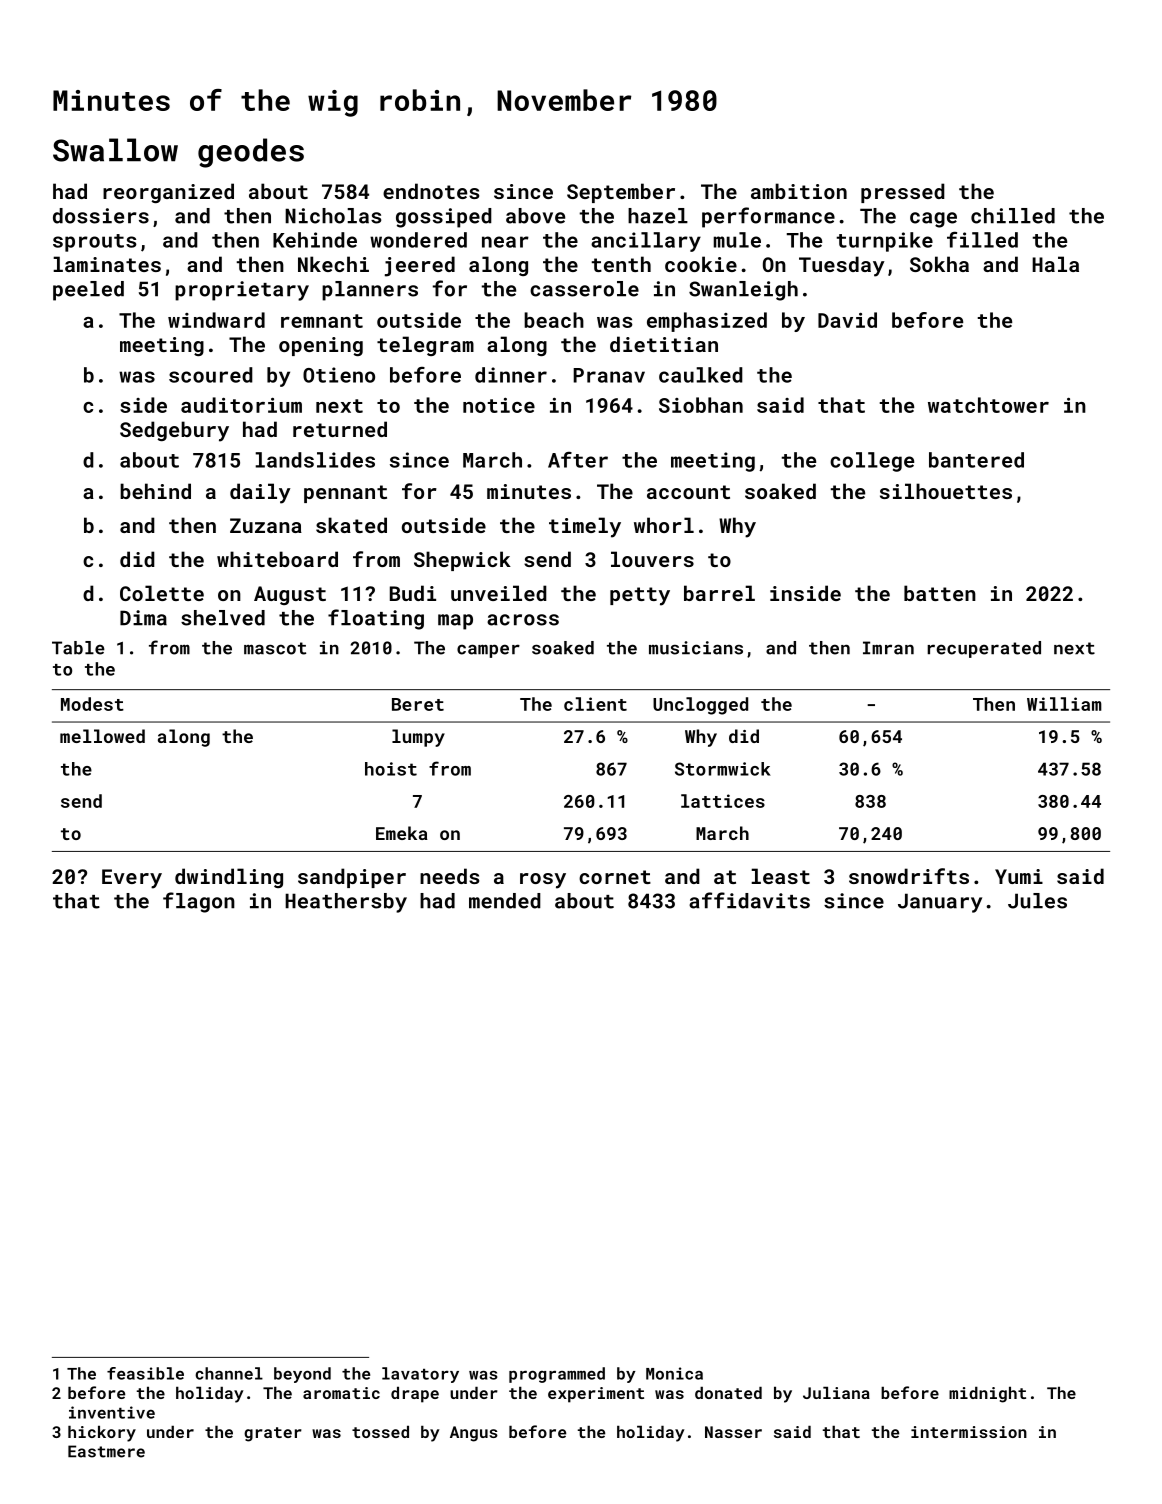  Describe the element at coordinates (976, 460) in the page. I see `bantered` at that location.
